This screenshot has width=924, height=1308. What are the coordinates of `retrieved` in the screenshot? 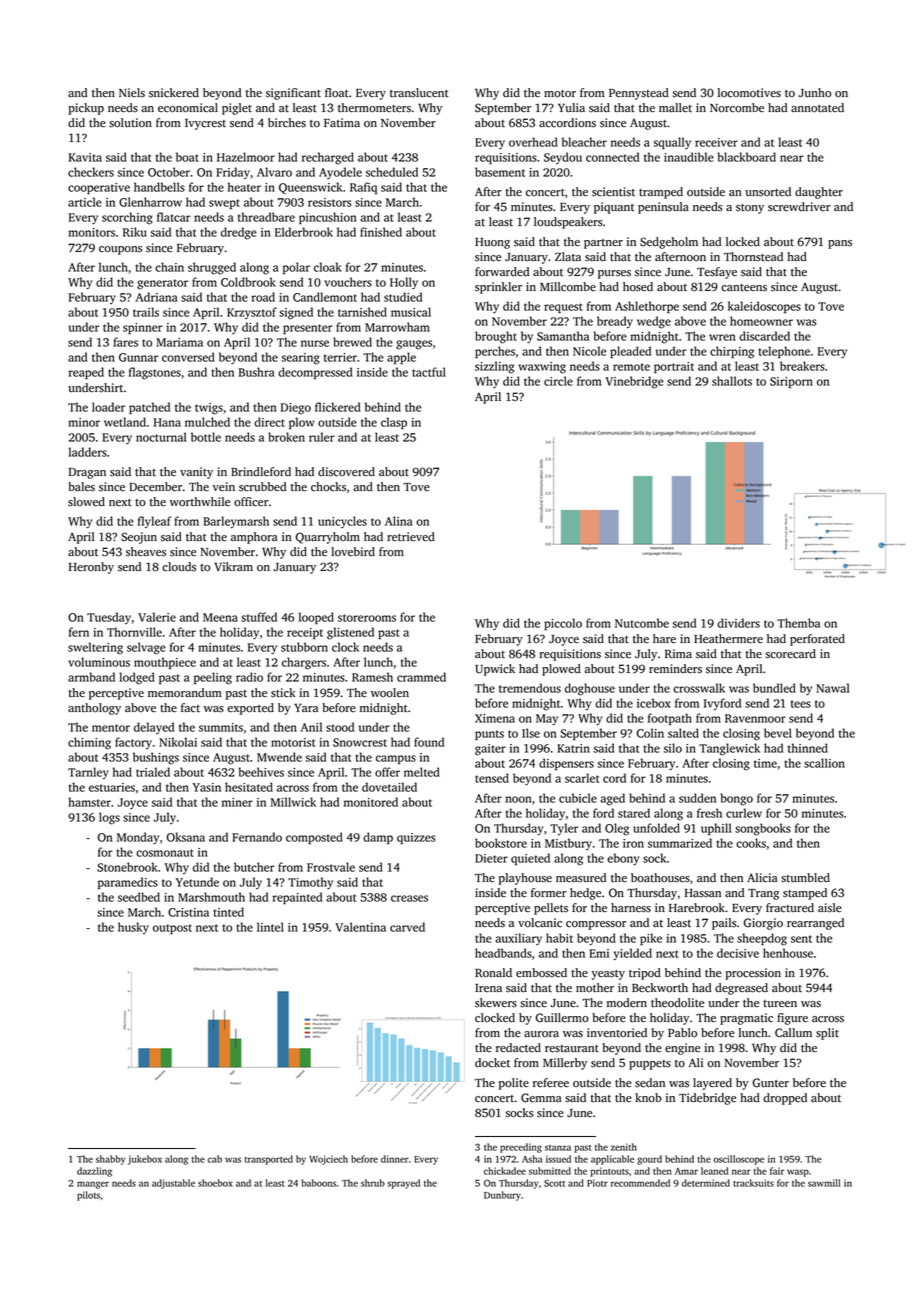 It's located at (411, 537).
